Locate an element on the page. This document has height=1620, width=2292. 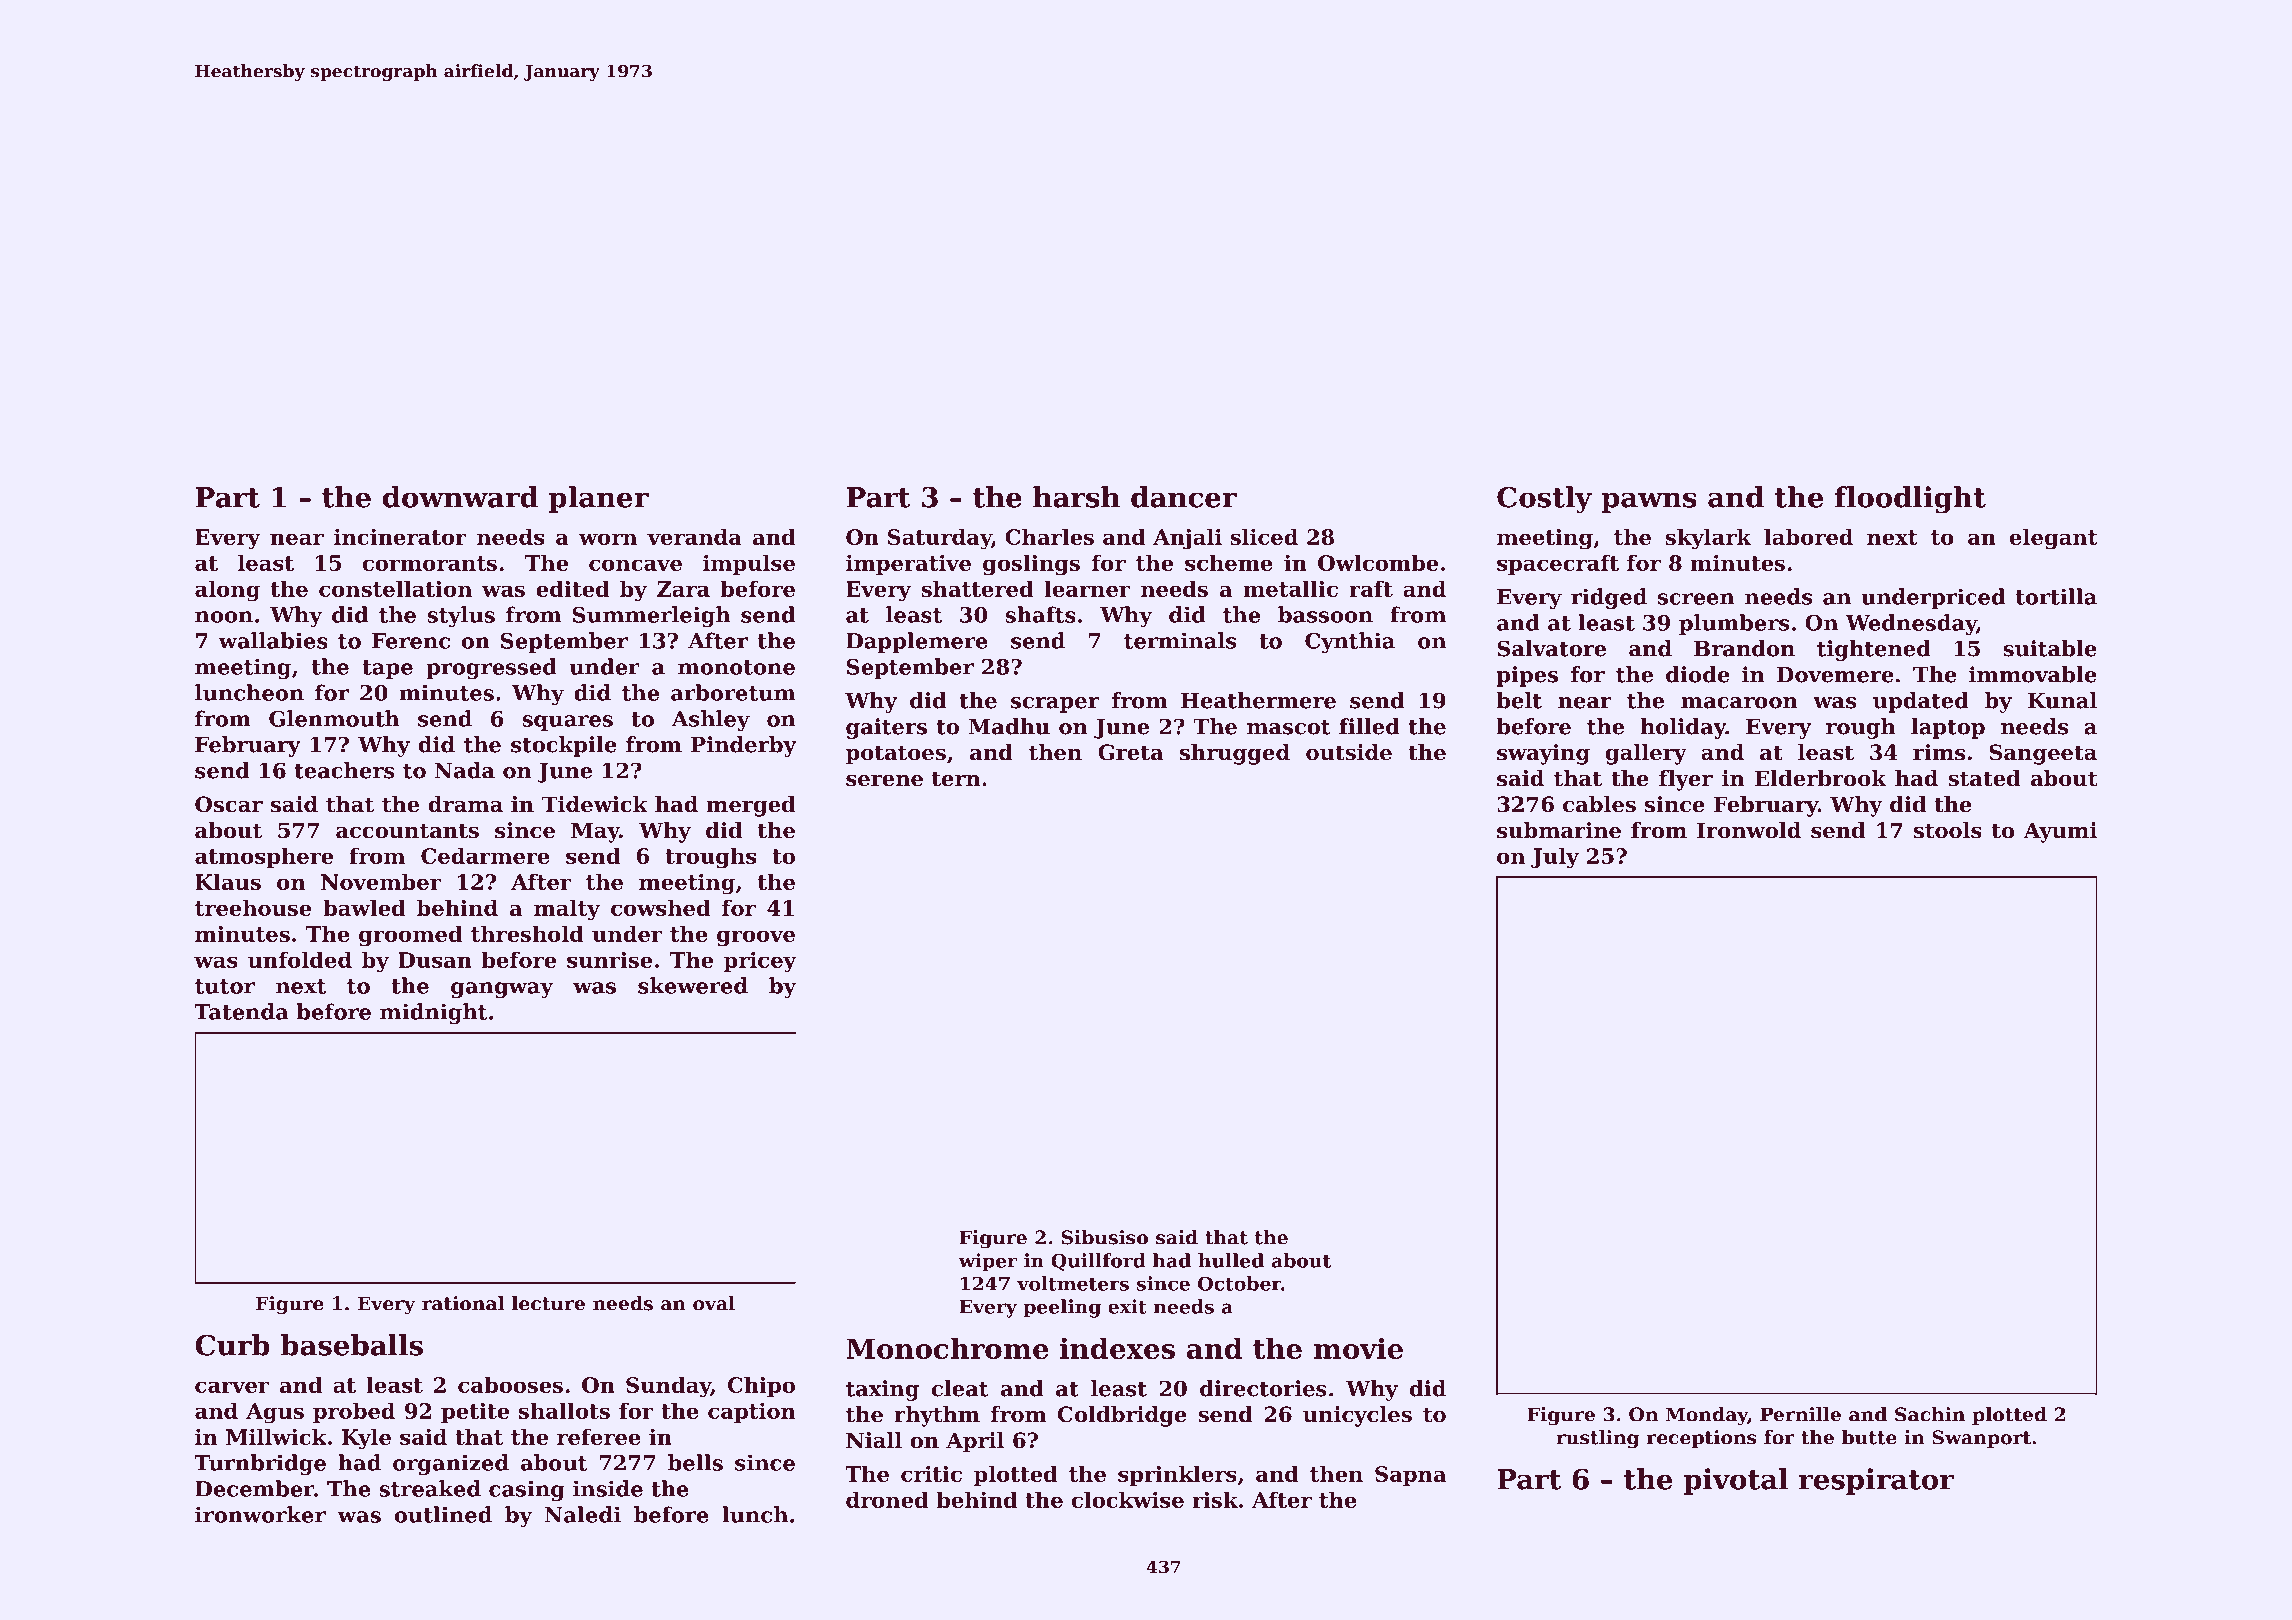
hulled is located at coordinates (1231, 1260).
